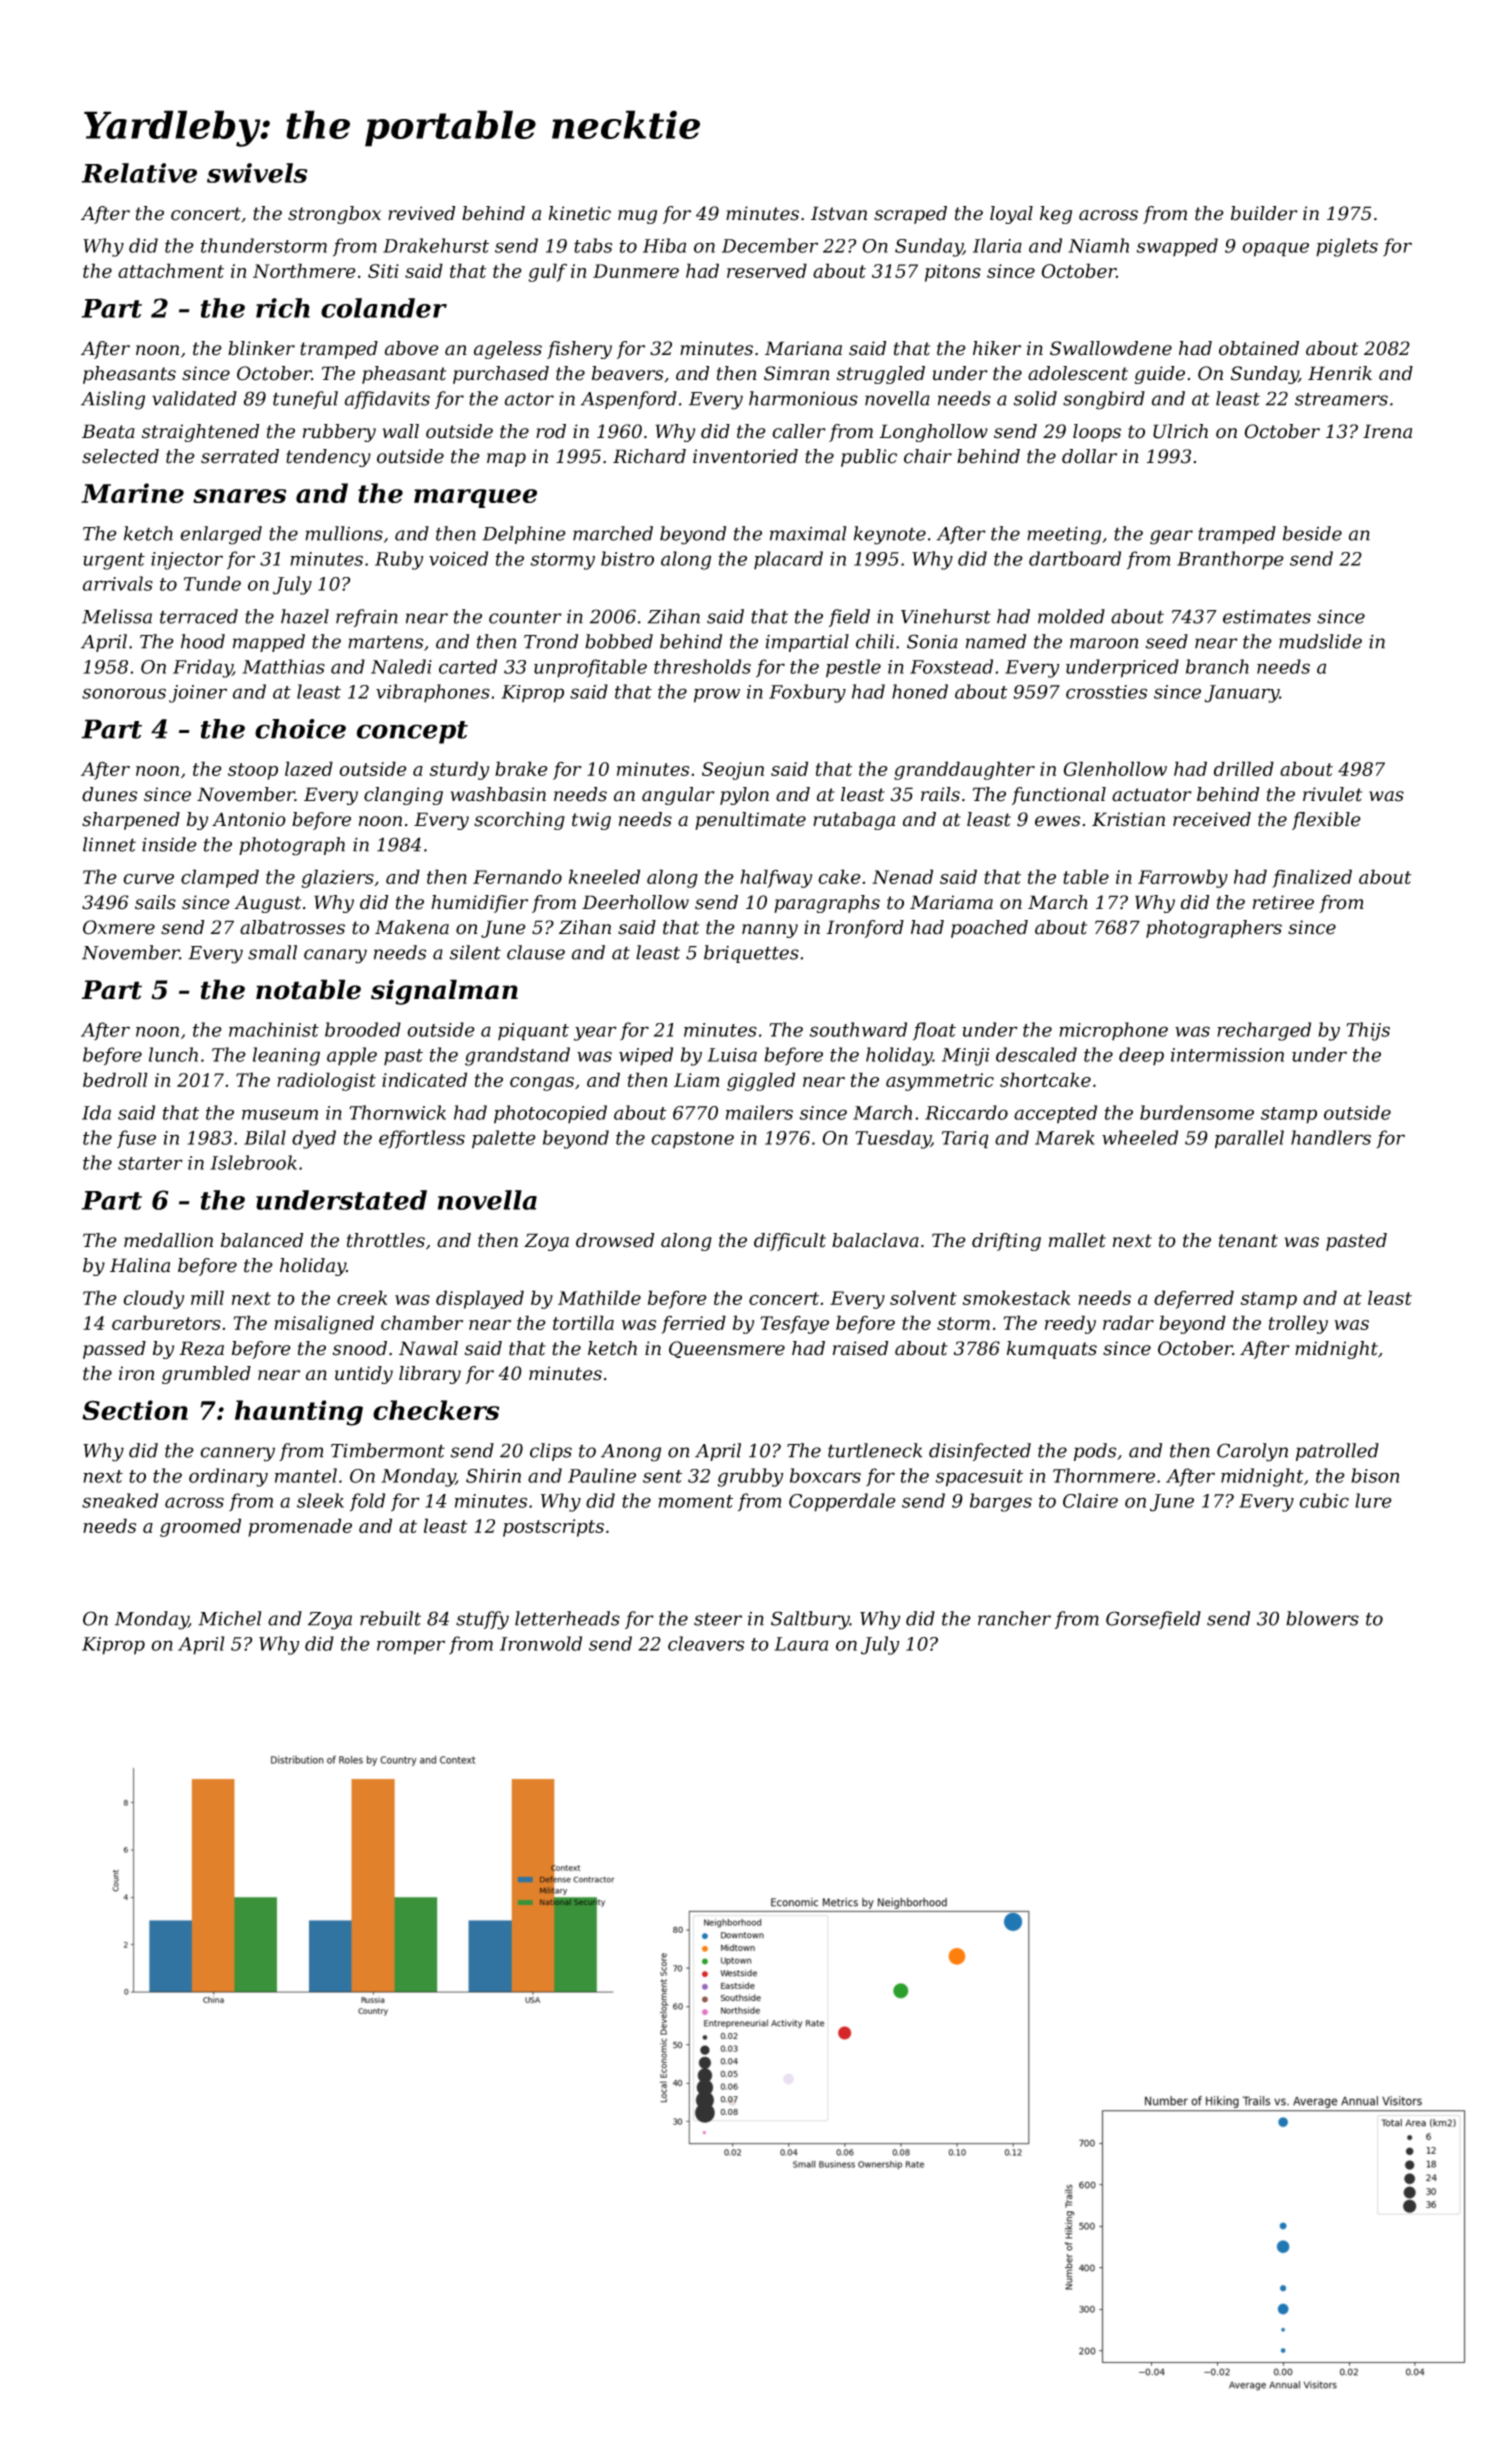 The width and height of the screenshot is (1496, 2464). Describe the element at coordinates (1264, 213) in the screenshot. I see `builder` at that location.
